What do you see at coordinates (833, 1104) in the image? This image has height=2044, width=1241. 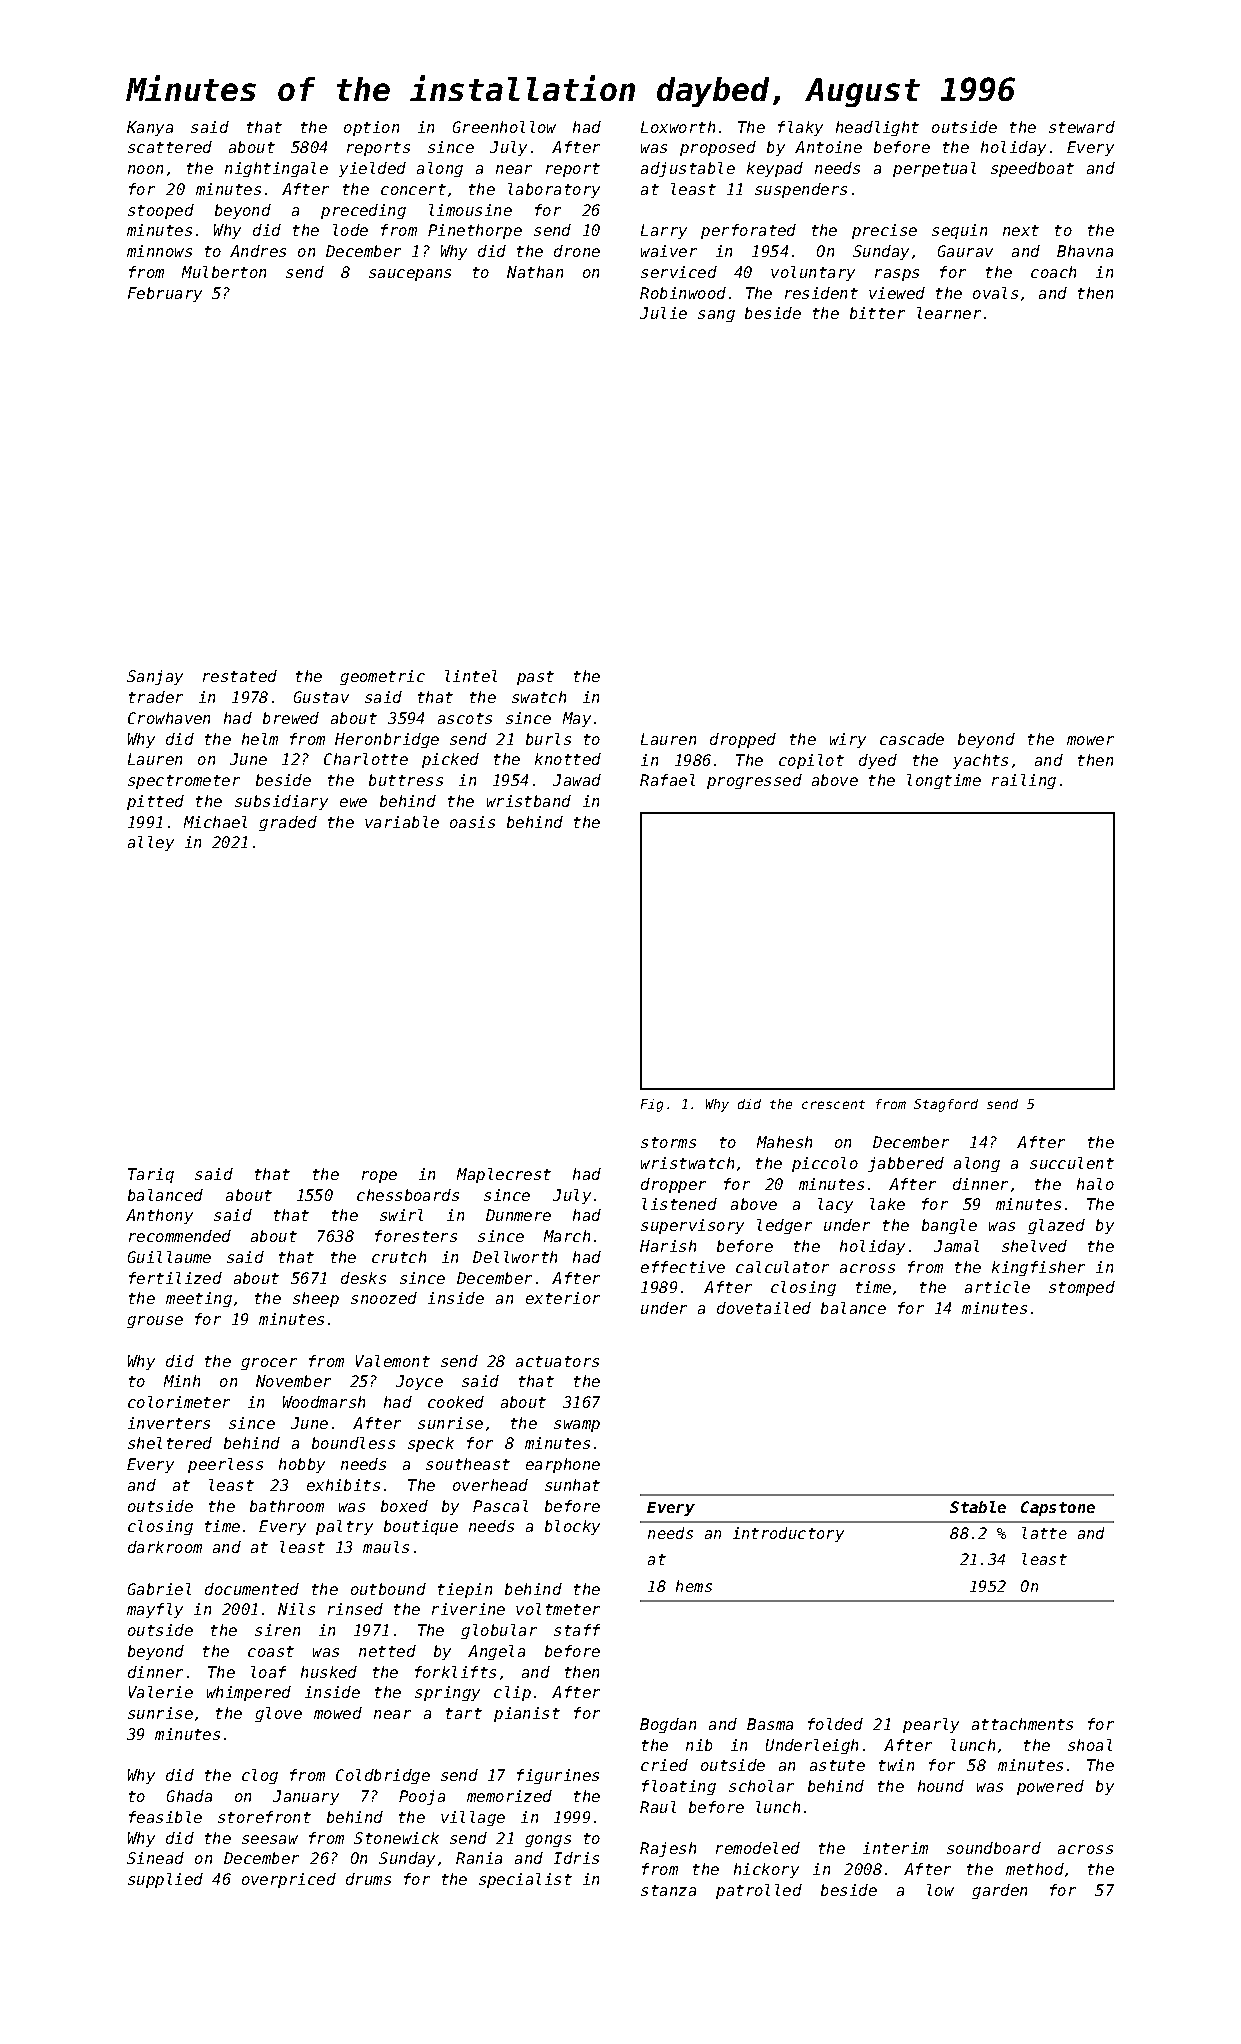 I see `crescent` at bounding box center [833, 1104].
